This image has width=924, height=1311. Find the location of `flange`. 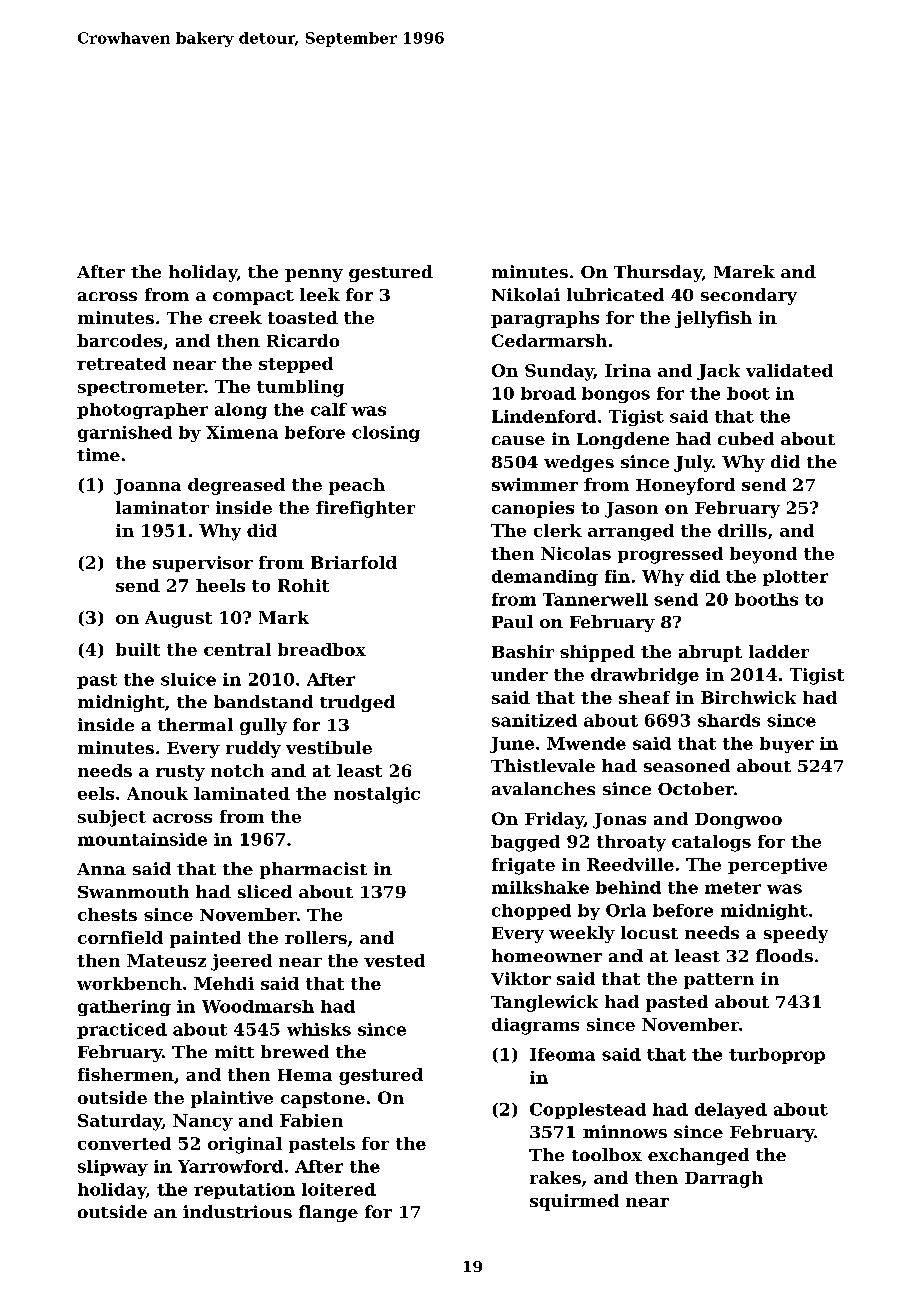

flange is located at coordinates (328, 1213).
